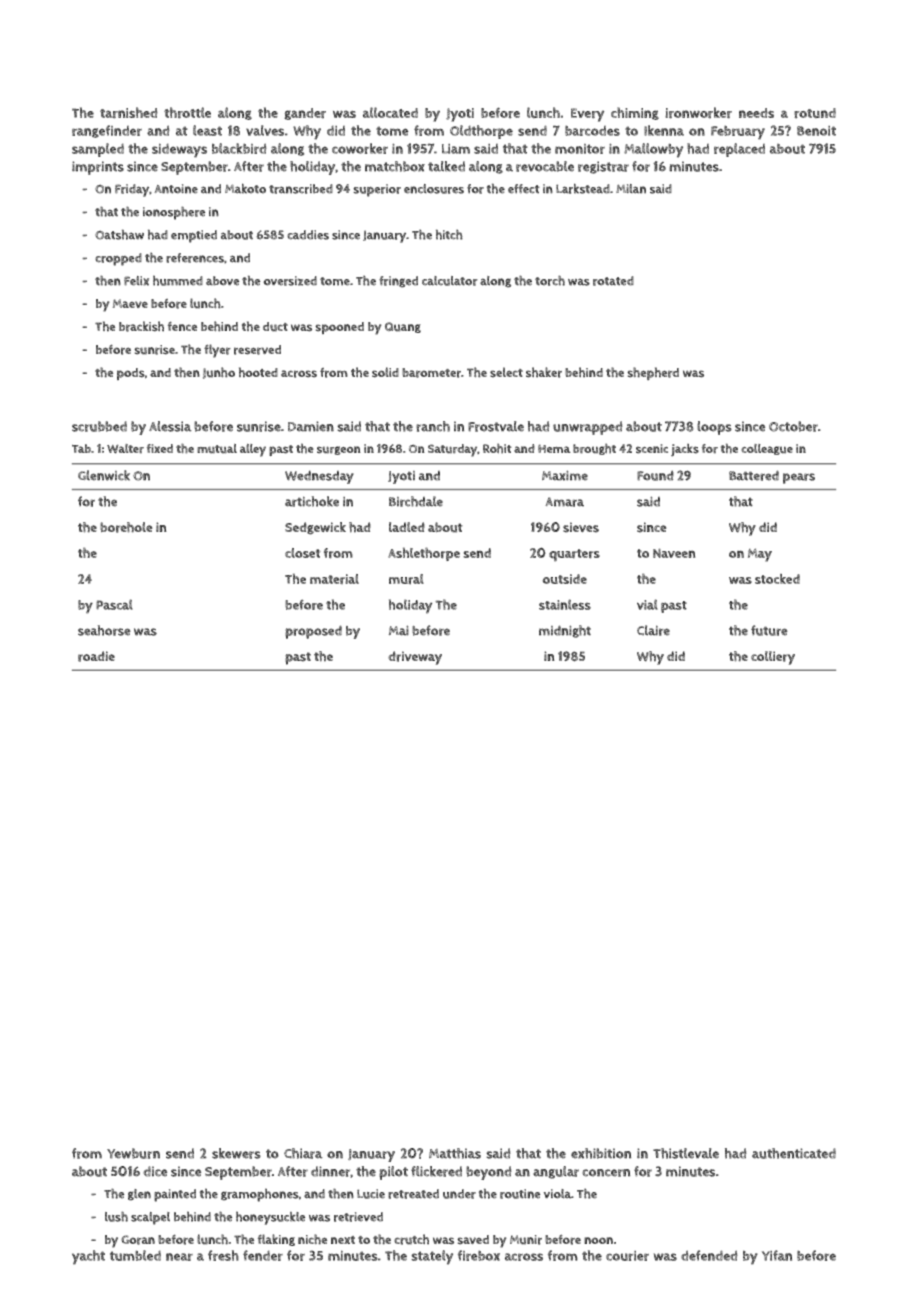  What do you see at coordinates (550, 280) in the page?
I see `torch` at bounding box center [550, 280].
